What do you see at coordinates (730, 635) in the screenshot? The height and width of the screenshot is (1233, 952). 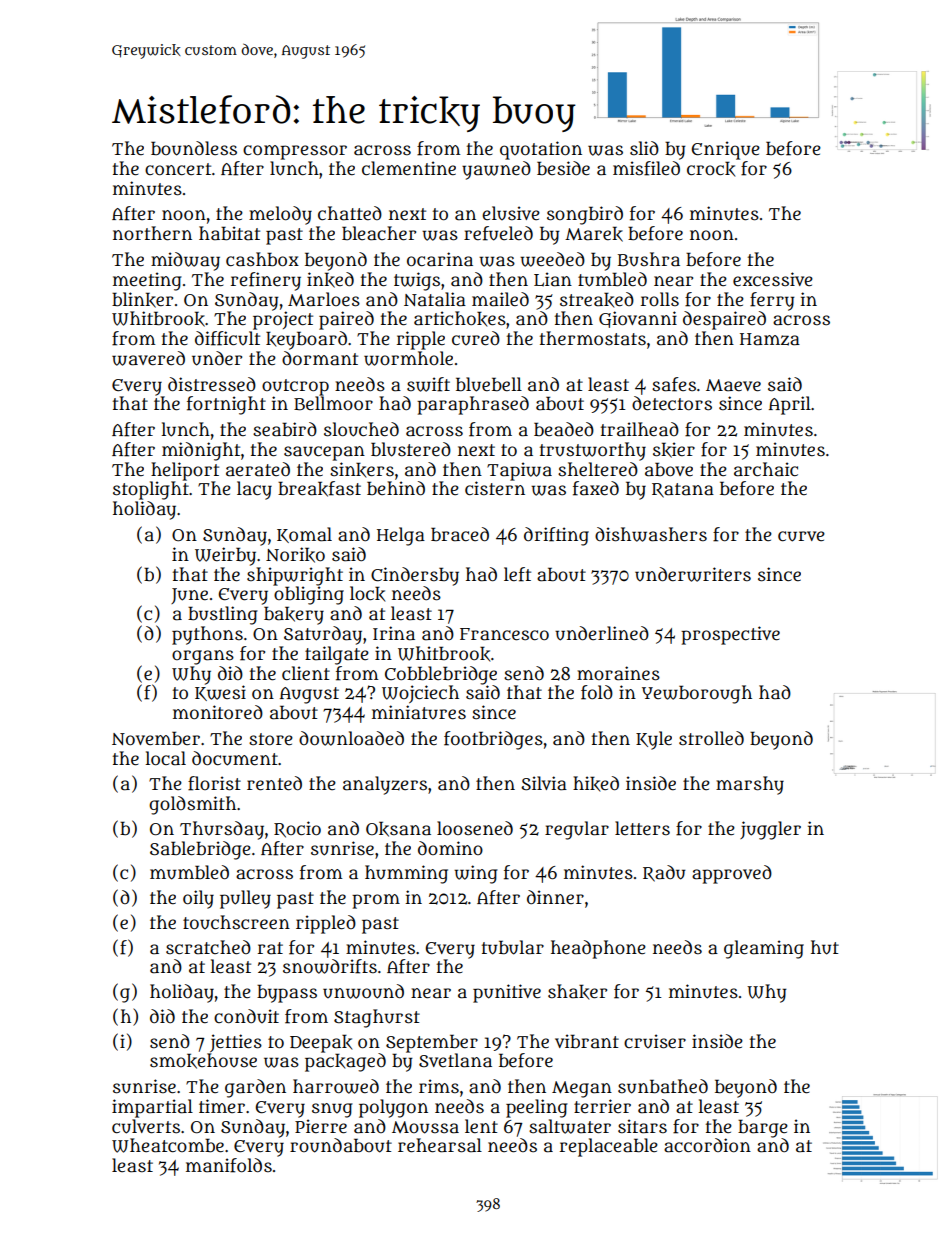 I see `prospective` at bounding box center [730, 635].
